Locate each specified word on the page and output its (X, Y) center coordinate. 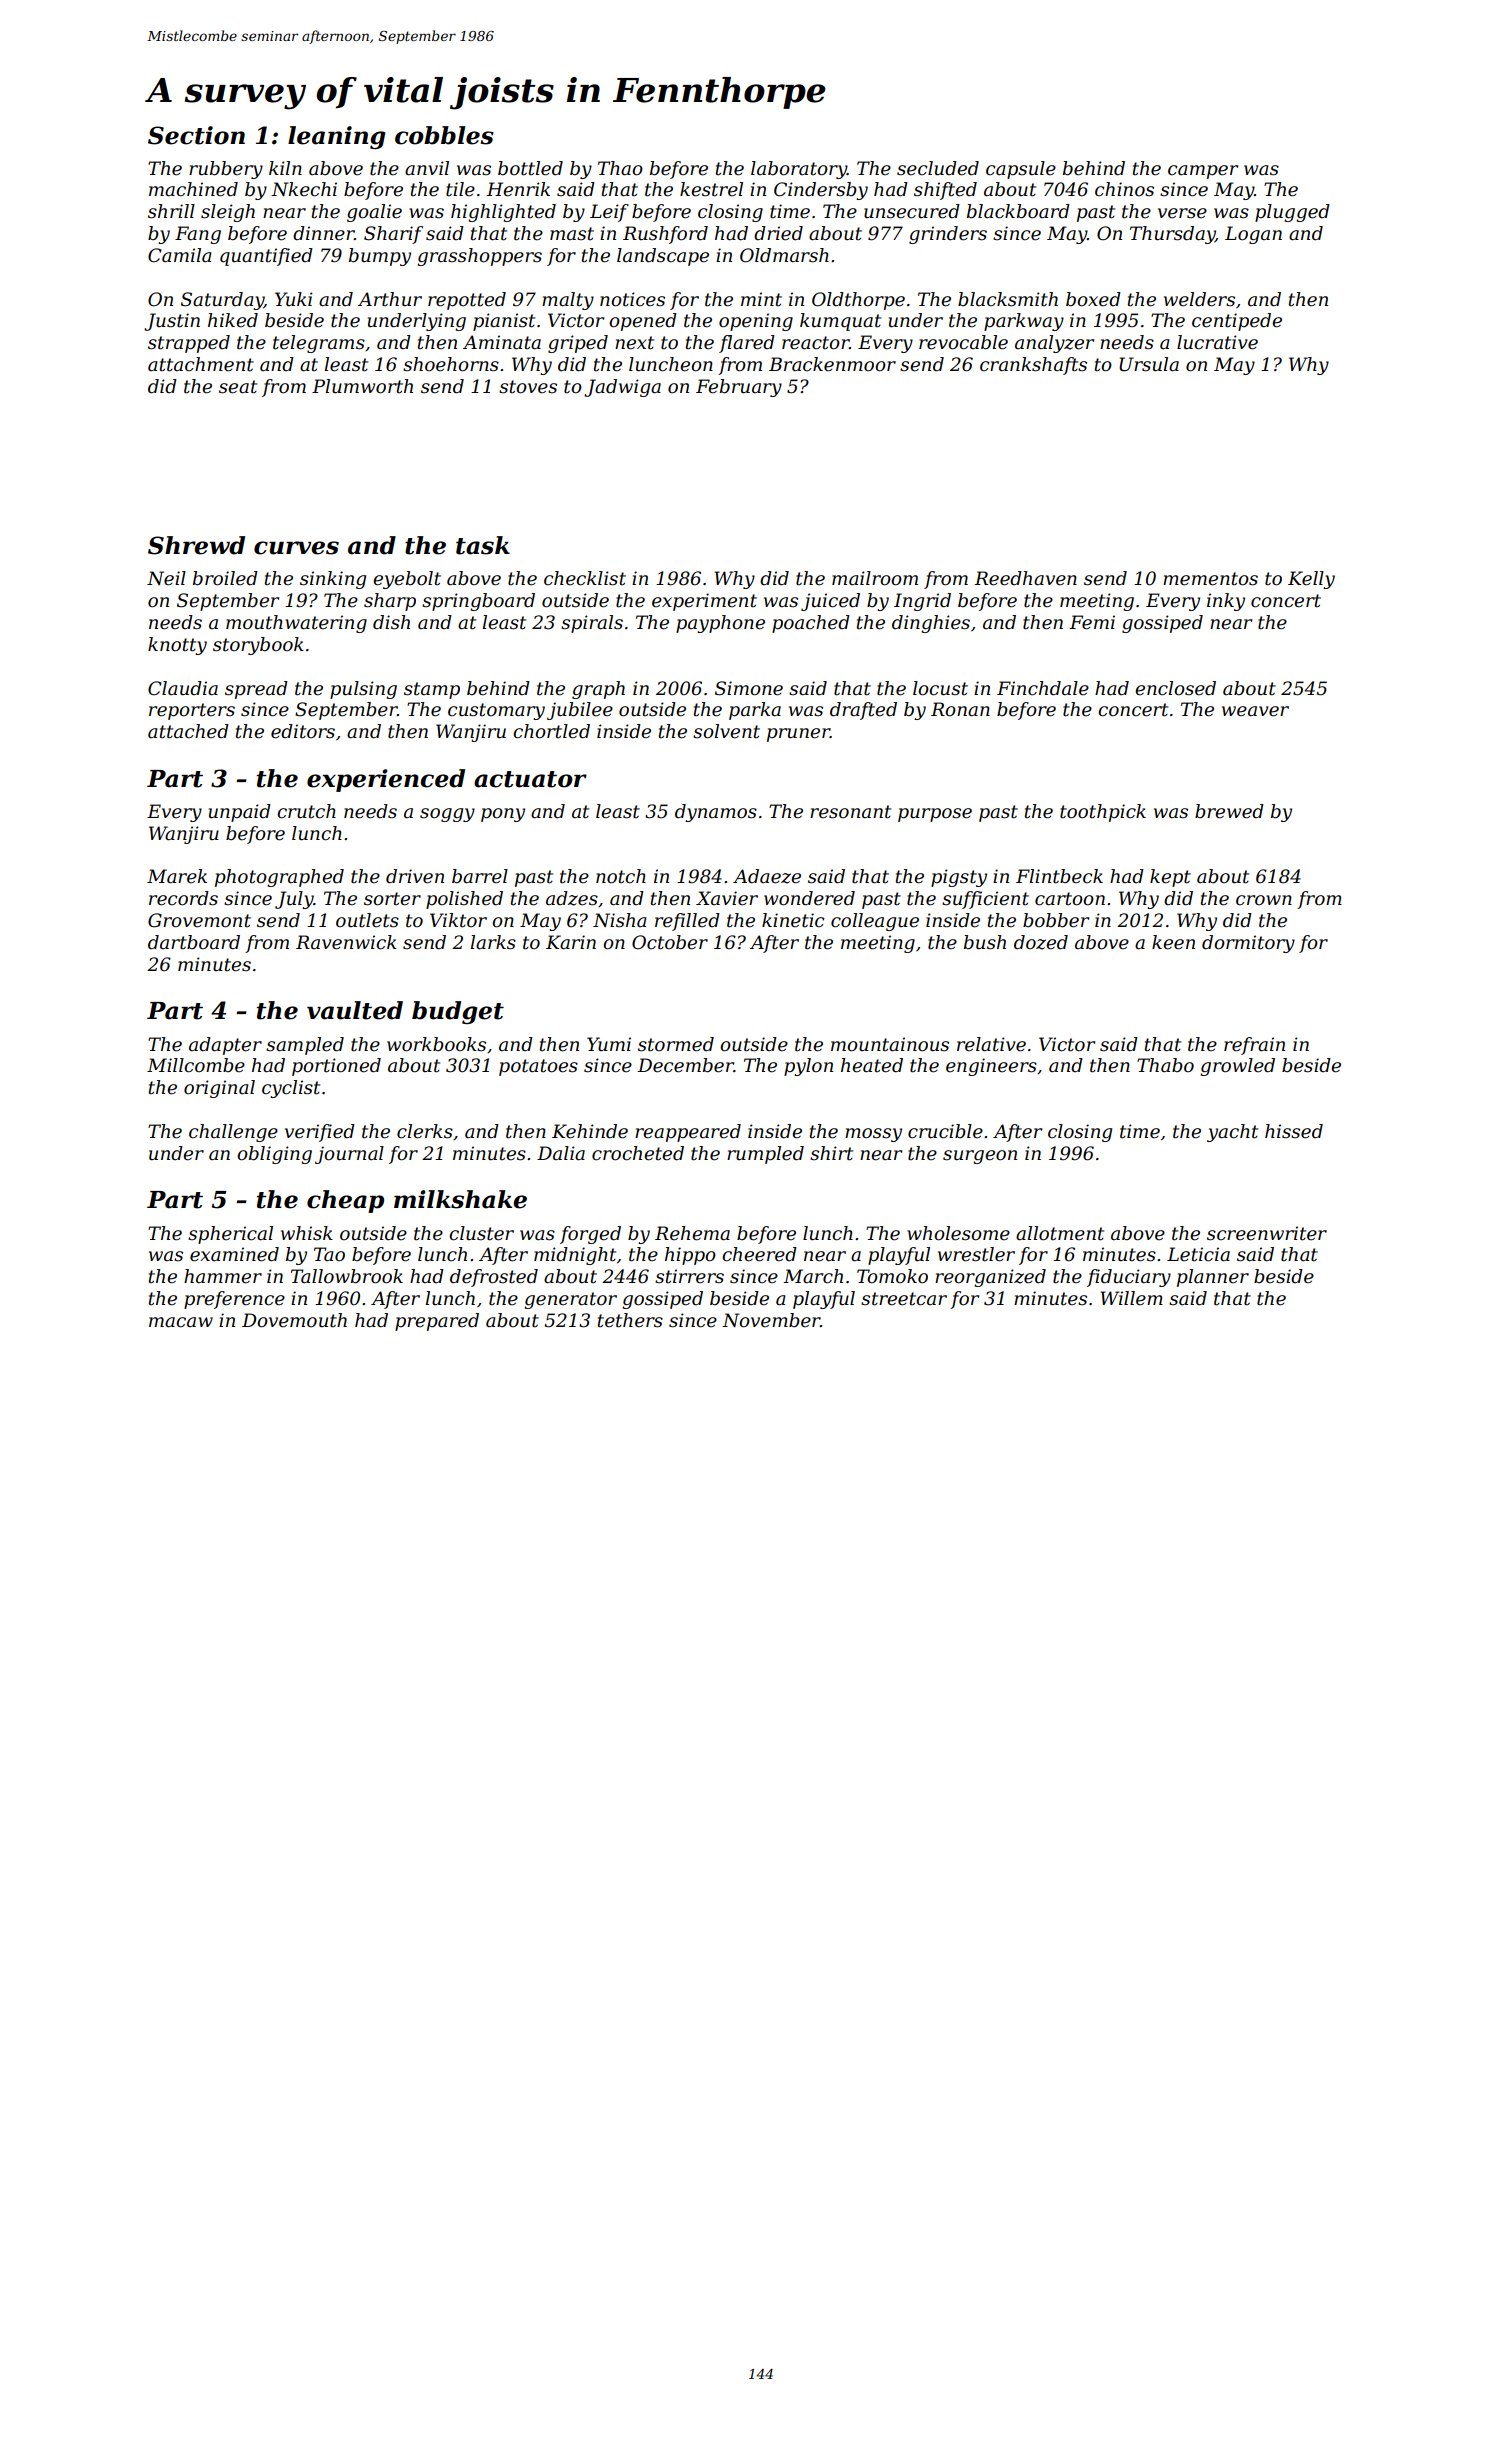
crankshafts (1033, 366)
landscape (663, 257)
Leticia (1198, 1254)
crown (1264, 900)
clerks (425, 1131)
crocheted (638, 1153)
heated (872, 1065)
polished (464, 900)
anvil (427, 168)
